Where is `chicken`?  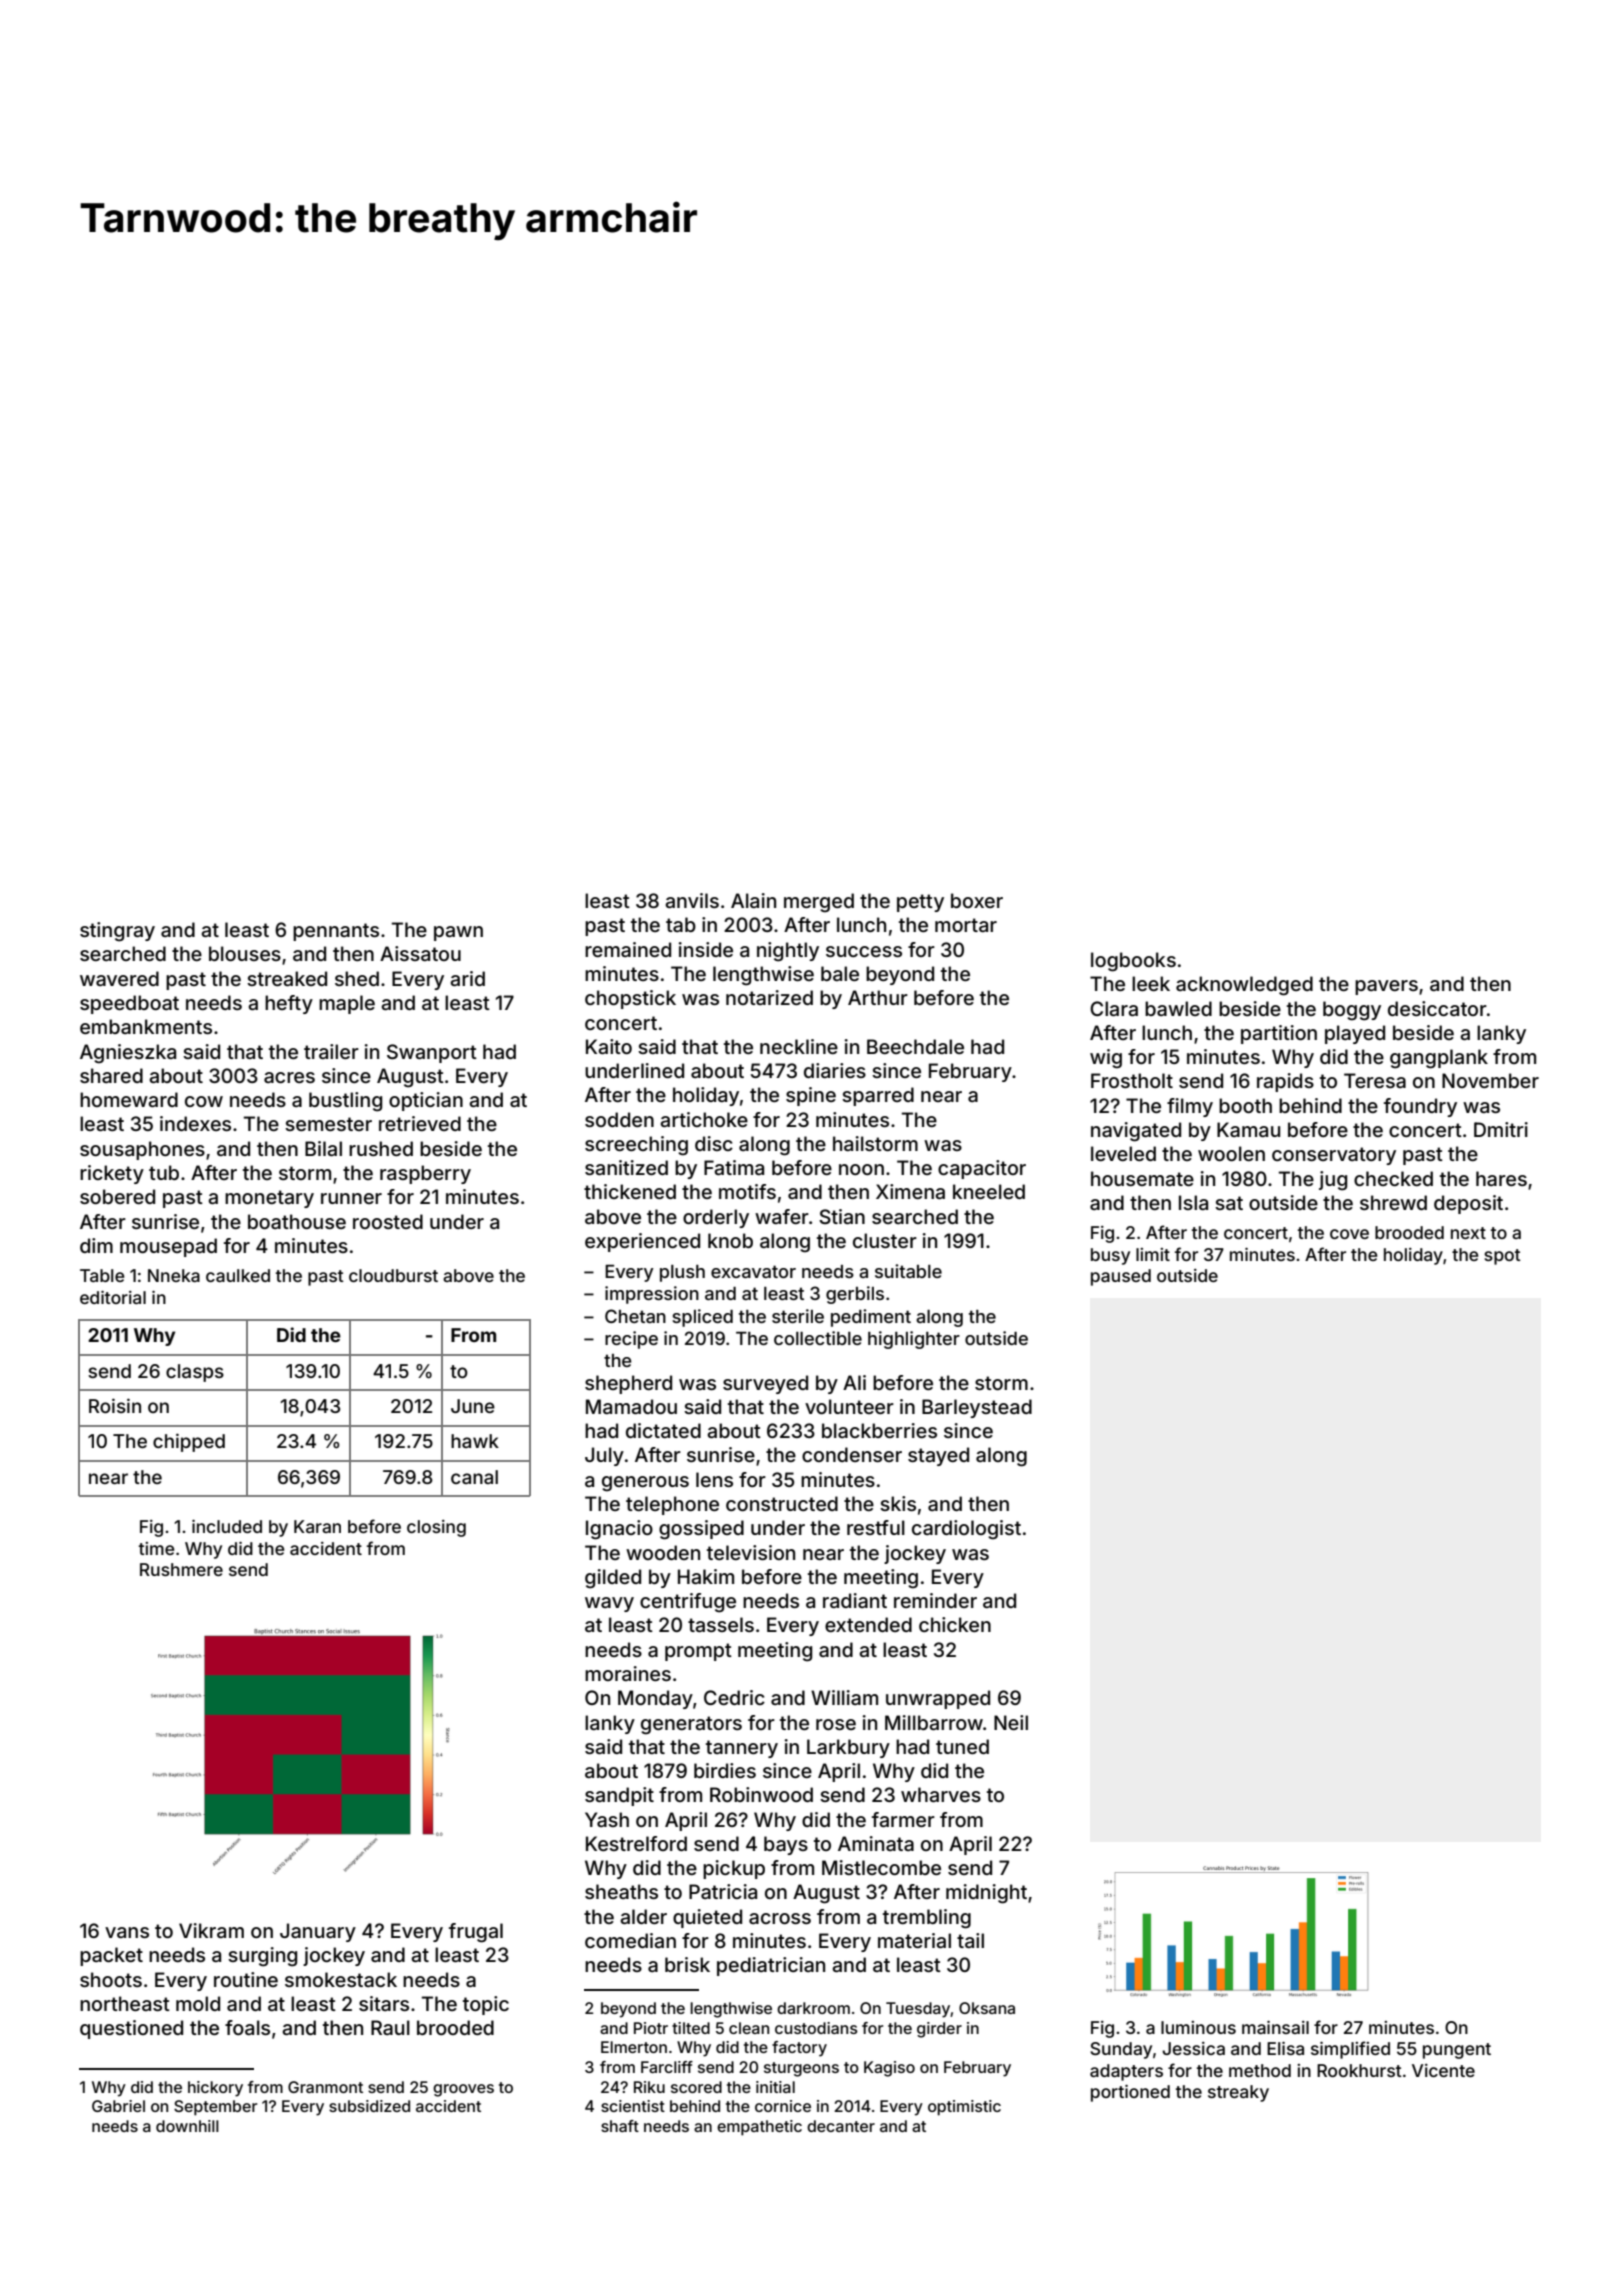
chicken is located at coordinates (955, 1624).
